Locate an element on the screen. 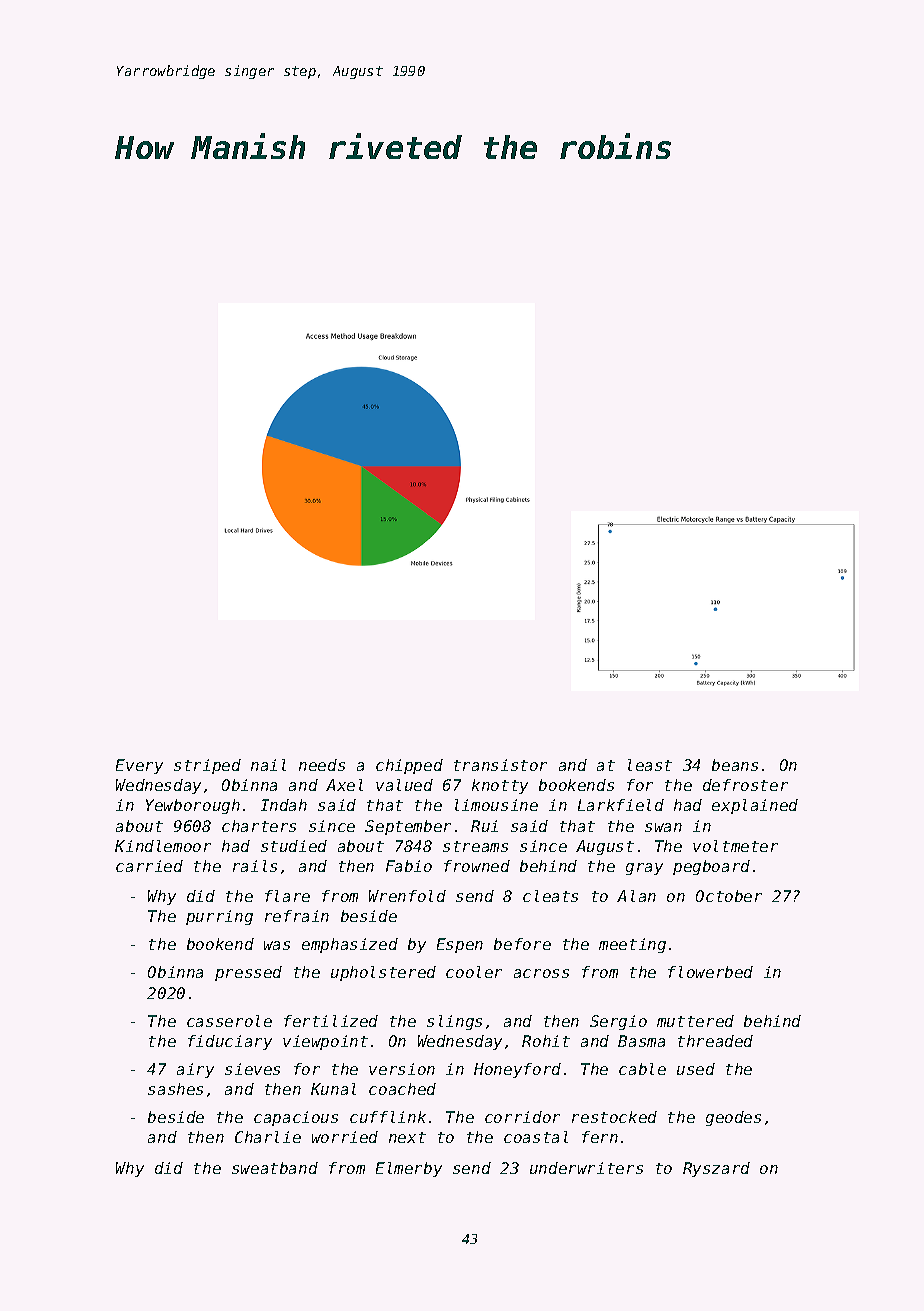 This screenshot has height=1311, width=924. sashes is located at coordinates (175, 1089).
